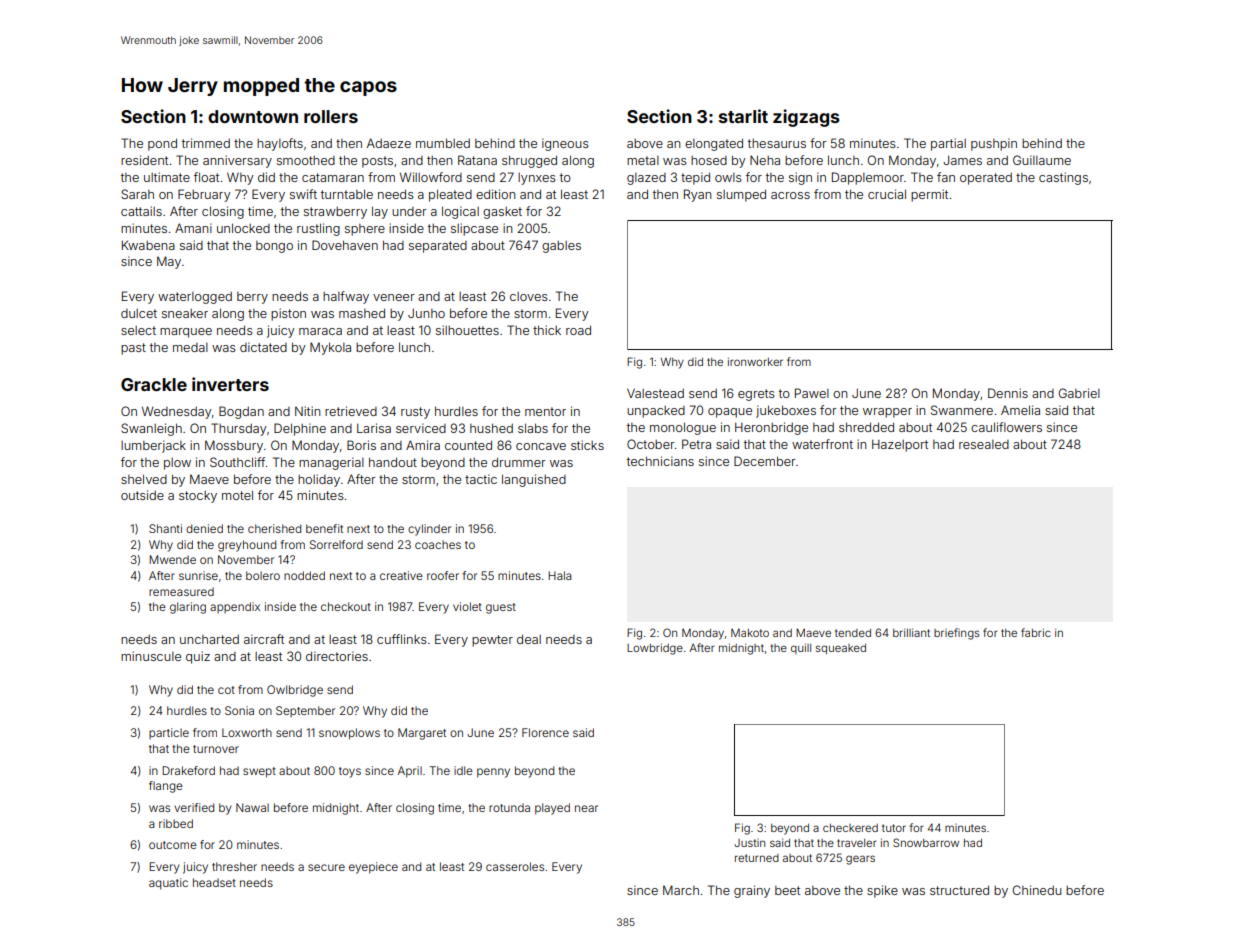 This page has width=1233, height=952. What do you see at coordinates (561, 247) in the page?
I see `gables` at bounding box center [561, 247].
